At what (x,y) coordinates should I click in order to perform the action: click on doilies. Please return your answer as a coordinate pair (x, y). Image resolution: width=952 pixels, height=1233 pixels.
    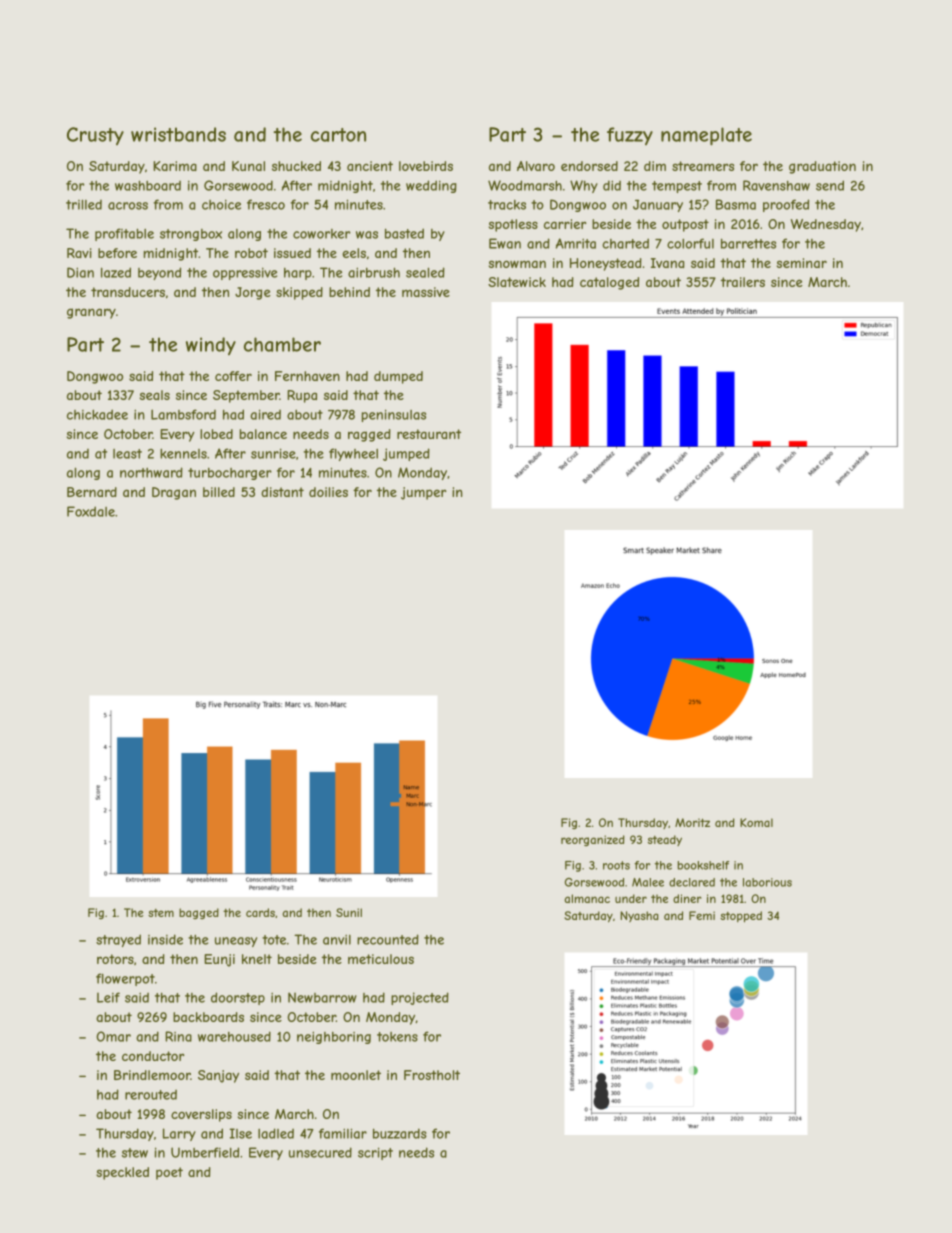
    Looking at the image, I should click on (328, 492).
